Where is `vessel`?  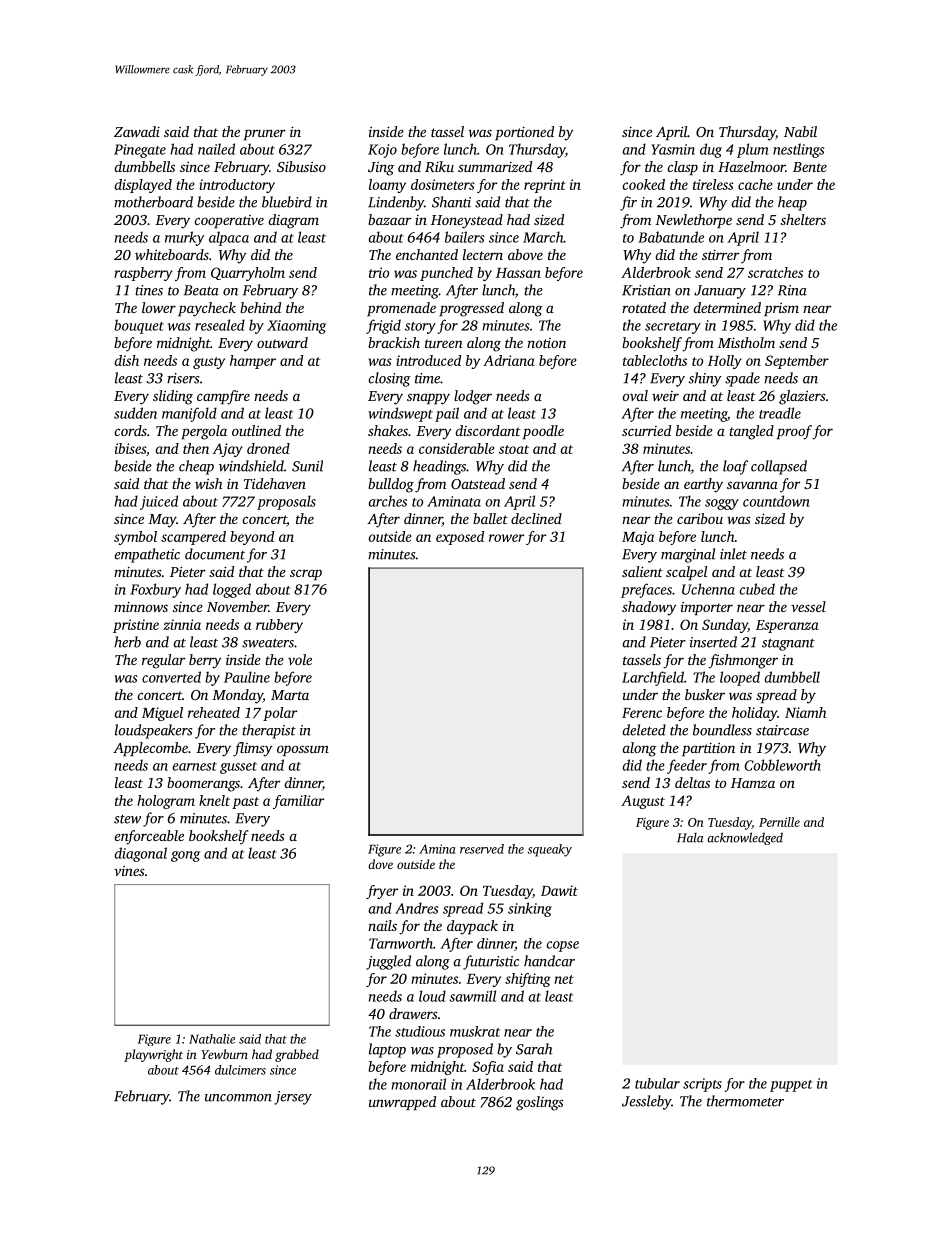
vessel is located at coordinates (808, 606).
